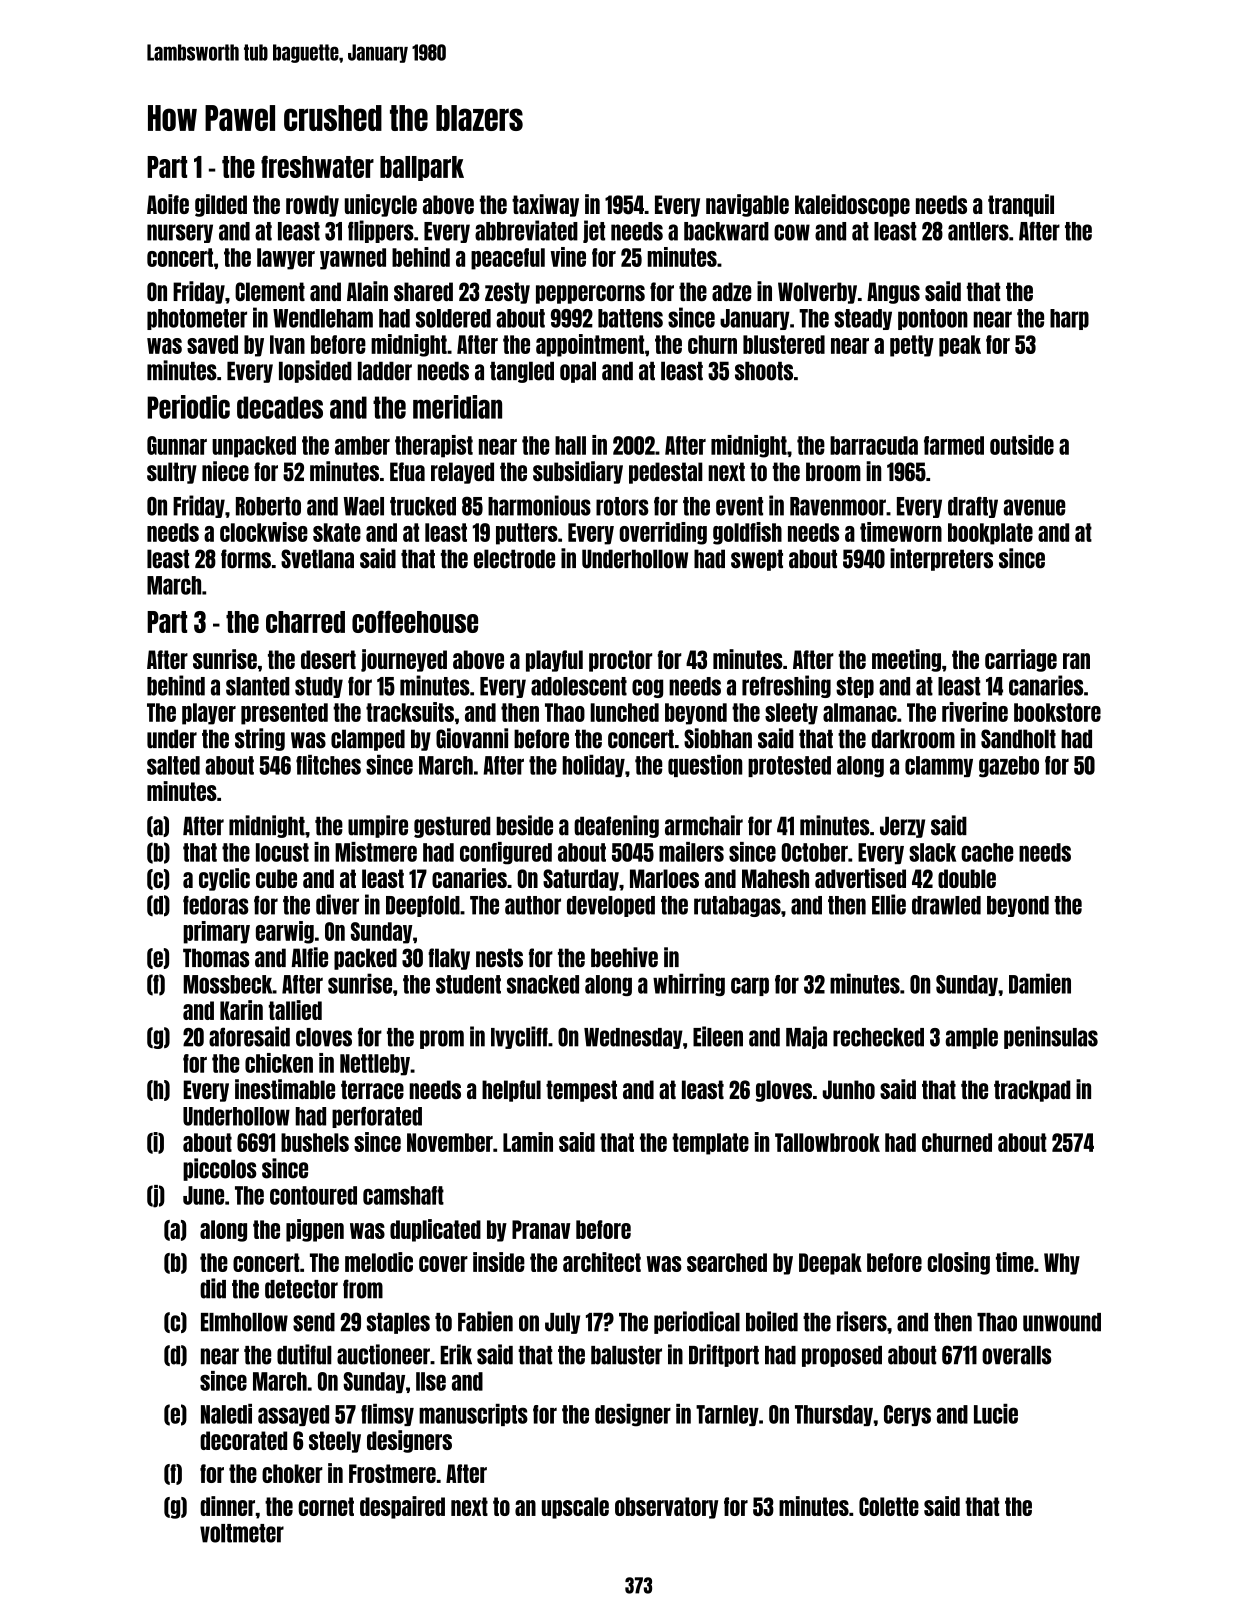 This document has height=1618, width=1250. What do you see at coordinates (225, 471) in the document?
I see `niece` at bounding box center [225, 471].
